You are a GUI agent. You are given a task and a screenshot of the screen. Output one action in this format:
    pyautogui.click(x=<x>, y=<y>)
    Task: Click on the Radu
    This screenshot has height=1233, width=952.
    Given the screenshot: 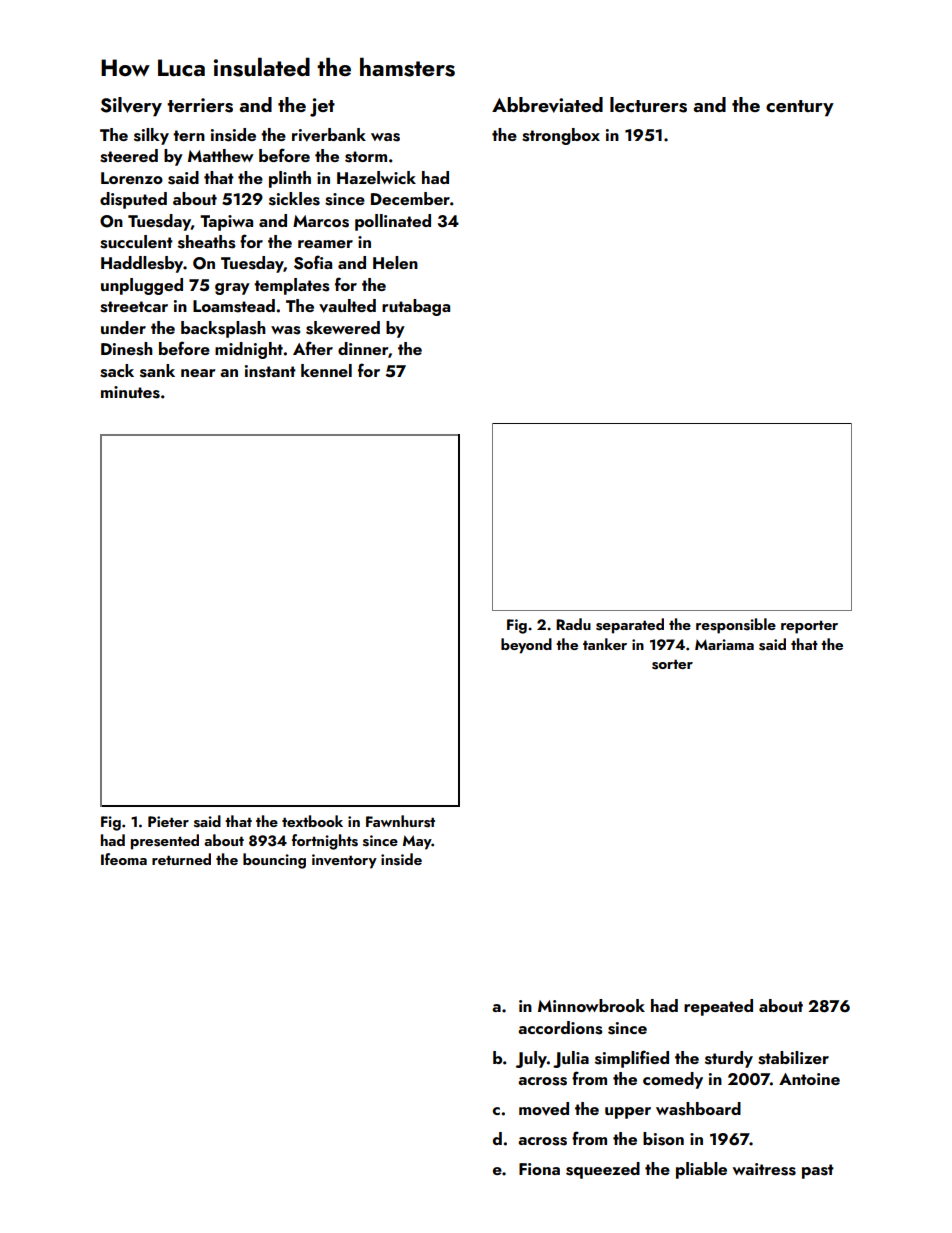 What is the action you would take?
    pyautogui.click(x=573, y=624)
